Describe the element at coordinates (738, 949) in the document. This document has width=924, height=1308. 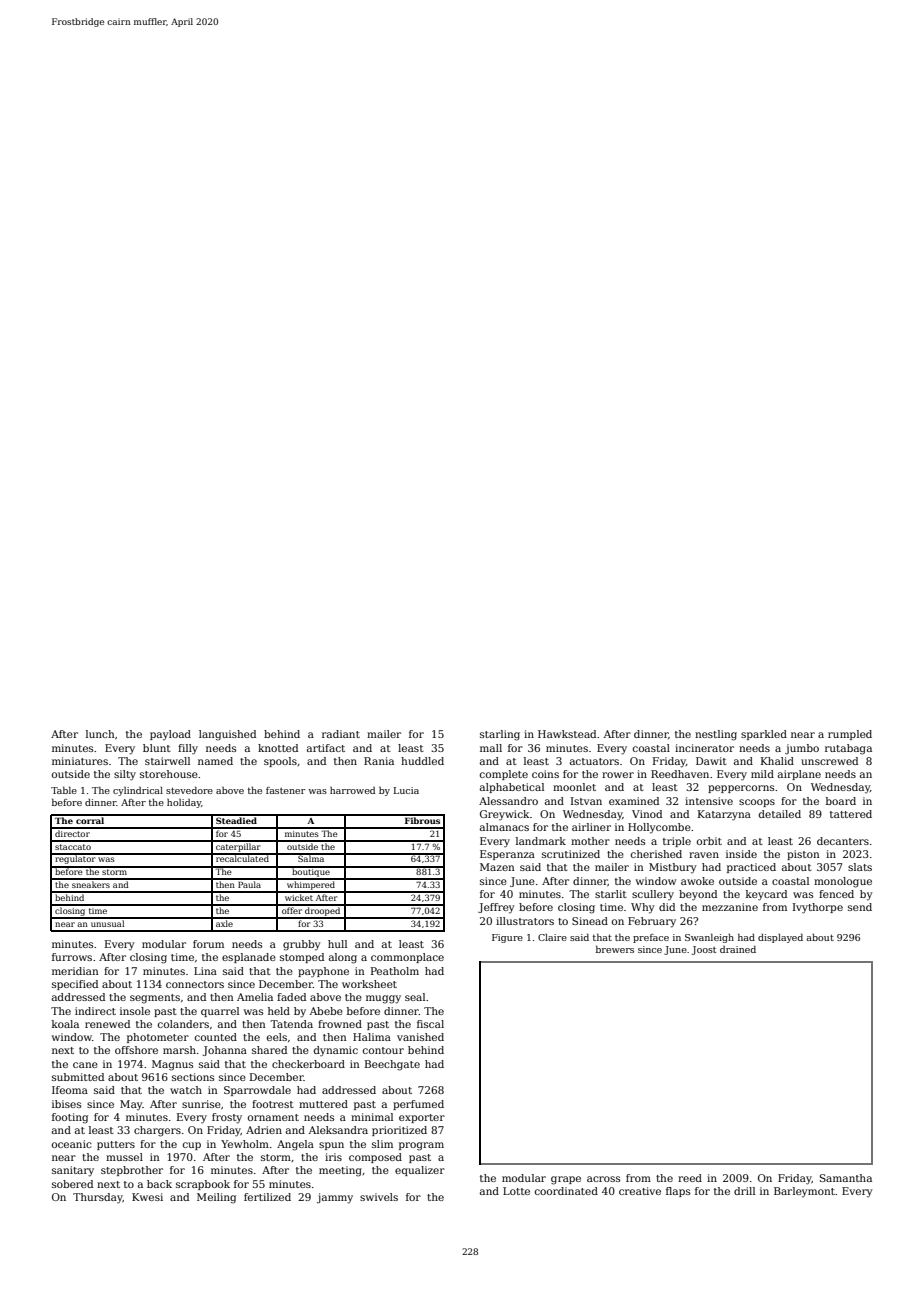
I see `drained` at that location.
